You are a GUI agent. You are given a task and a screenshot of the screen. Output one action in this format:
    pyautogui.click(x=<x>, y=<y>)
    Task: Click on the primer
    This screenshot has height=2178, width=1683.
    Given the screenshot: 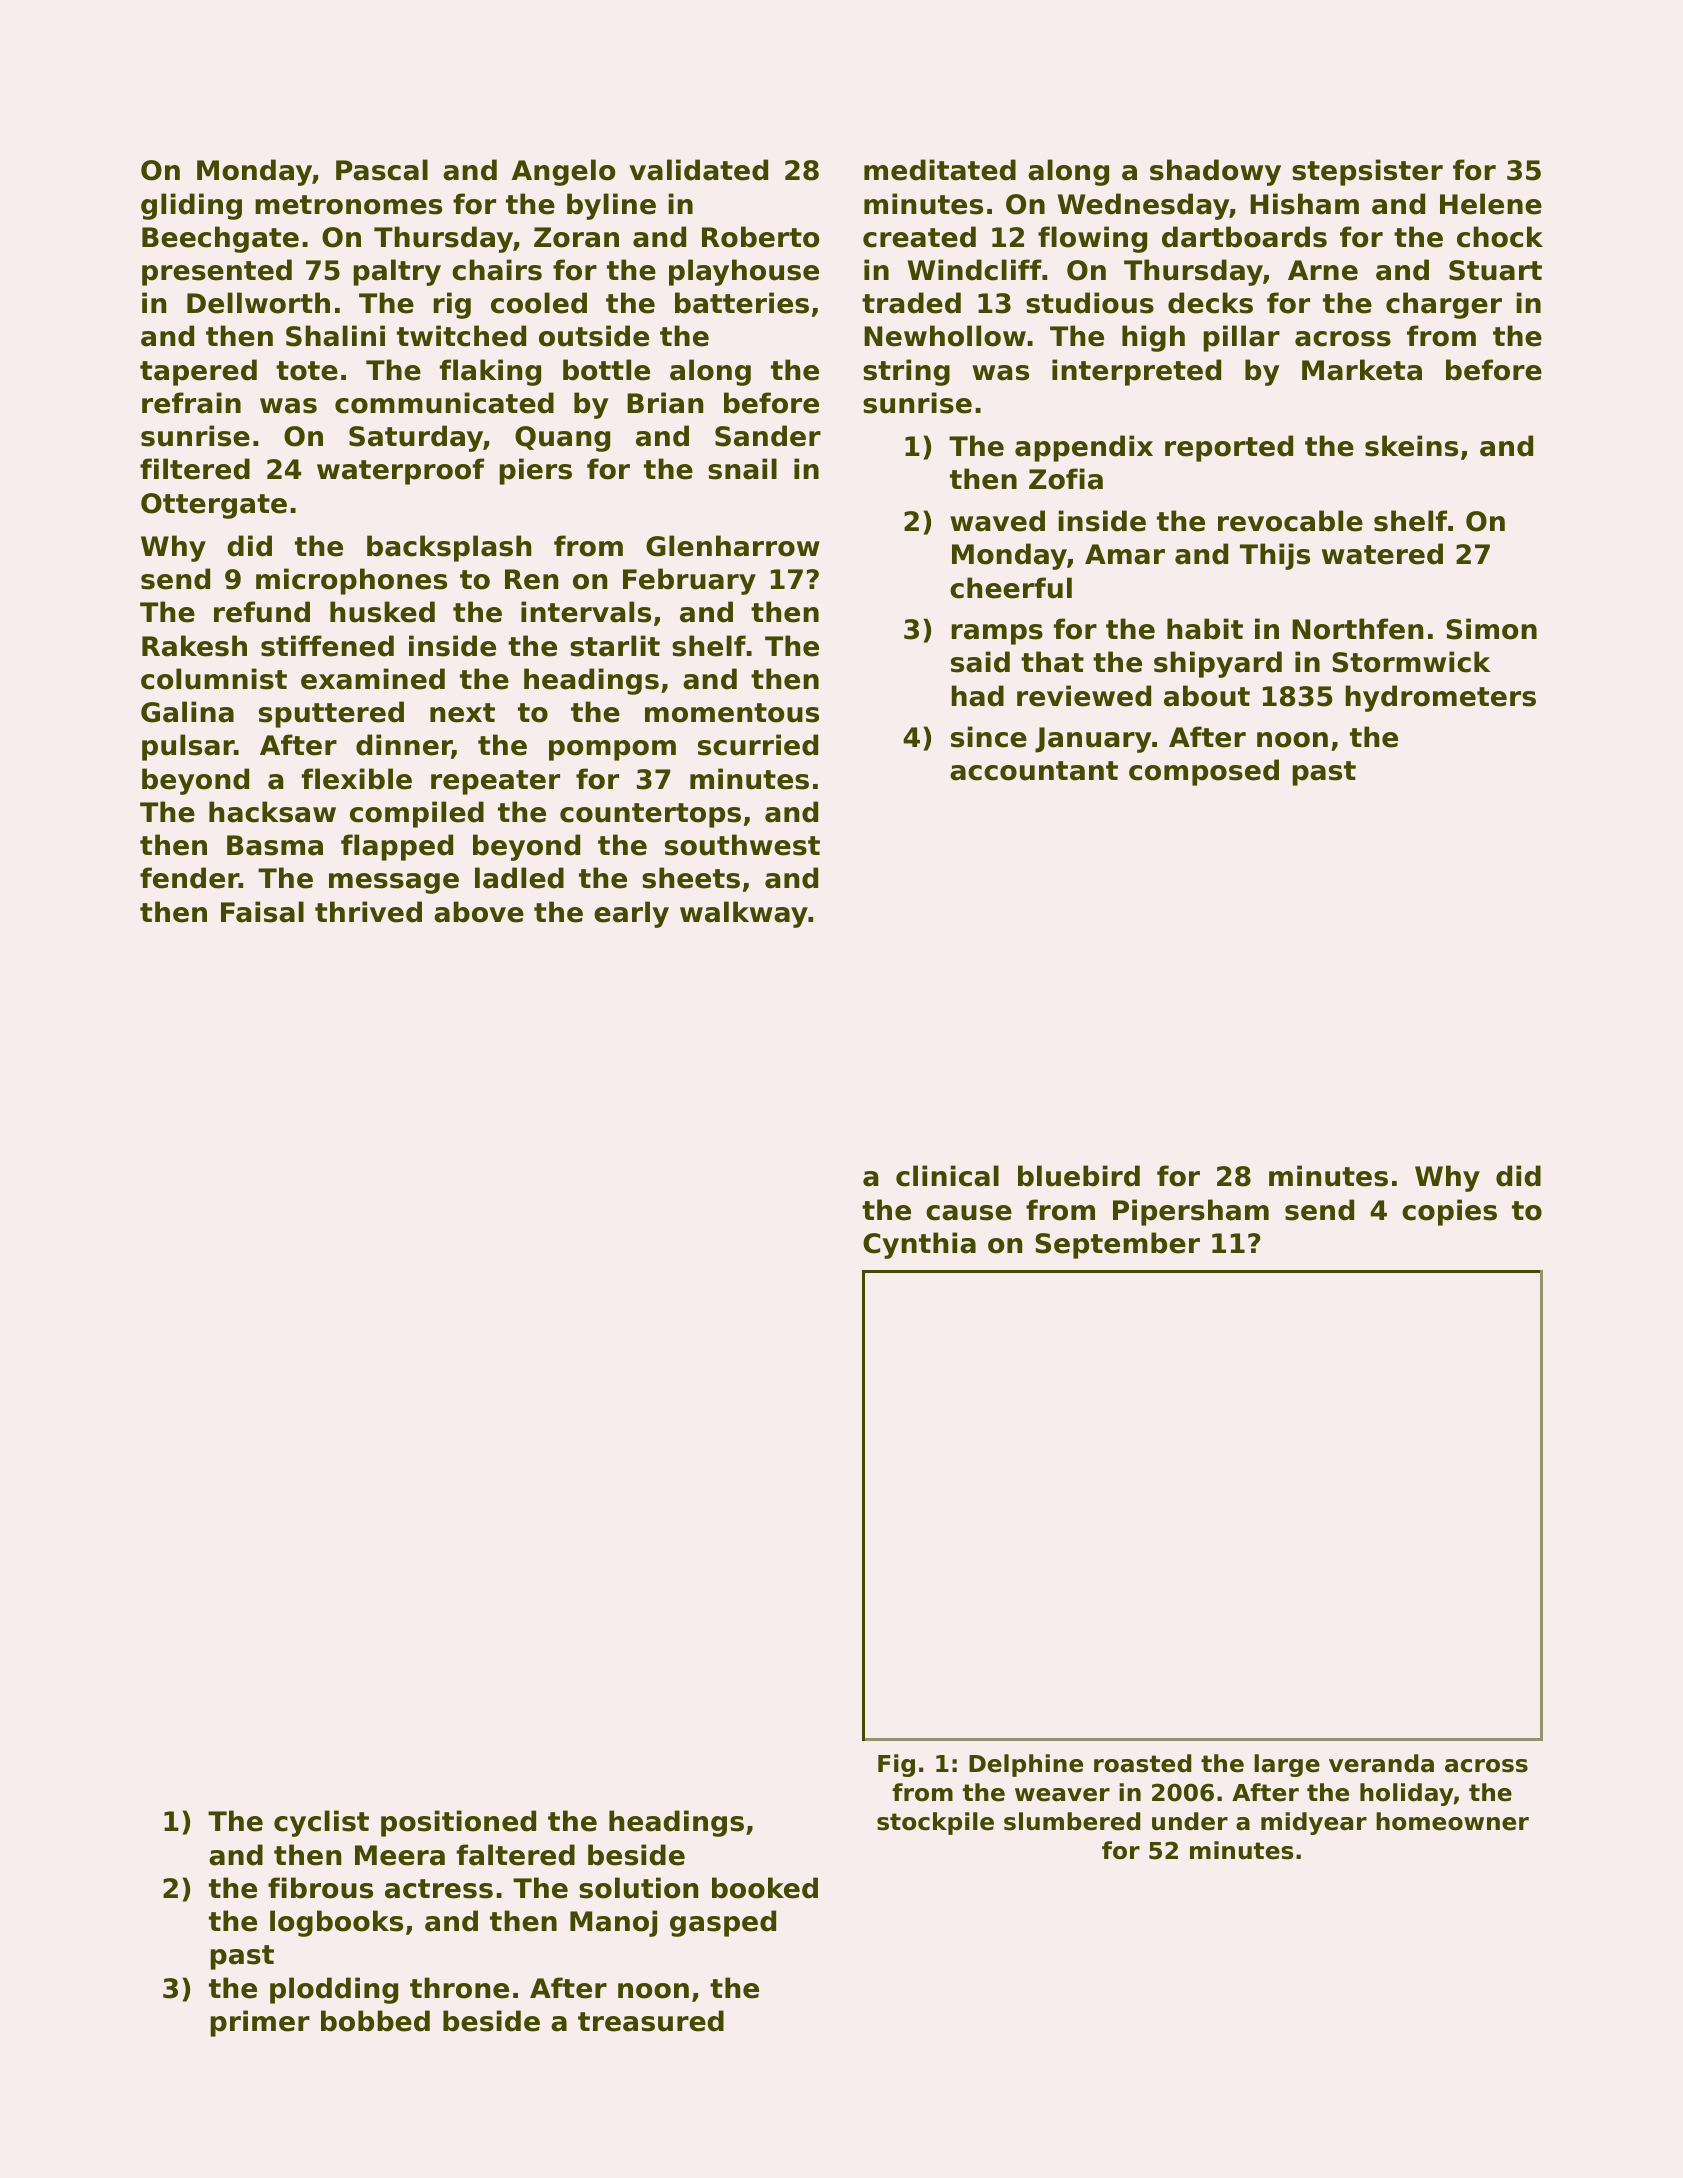 What is the action you would take?
    pyautogui.click(x=260, y=2023)
